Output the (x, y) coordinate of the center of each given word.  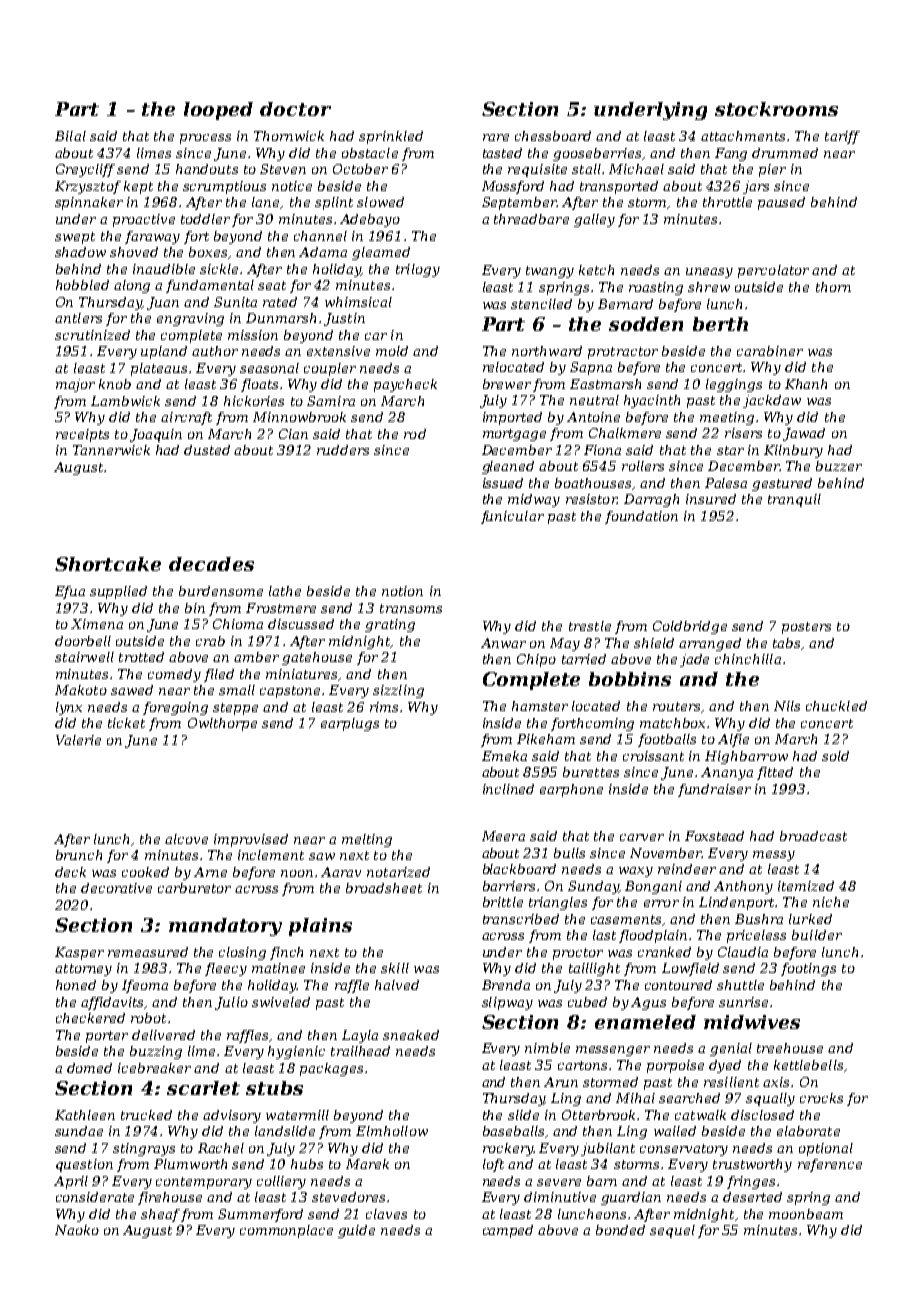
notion (402, 591)
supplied (118, 592)
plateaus (159, 369)
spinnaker (89, 203)
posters (806, 628)
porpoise (675, 1066)
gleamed (381, 253)
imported (512, 418)
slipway (507, 1003)
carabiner (770, 351)
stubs (274, 1088)
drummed (785, 153)
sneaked (411, 1035)
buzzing (156, 1052)
